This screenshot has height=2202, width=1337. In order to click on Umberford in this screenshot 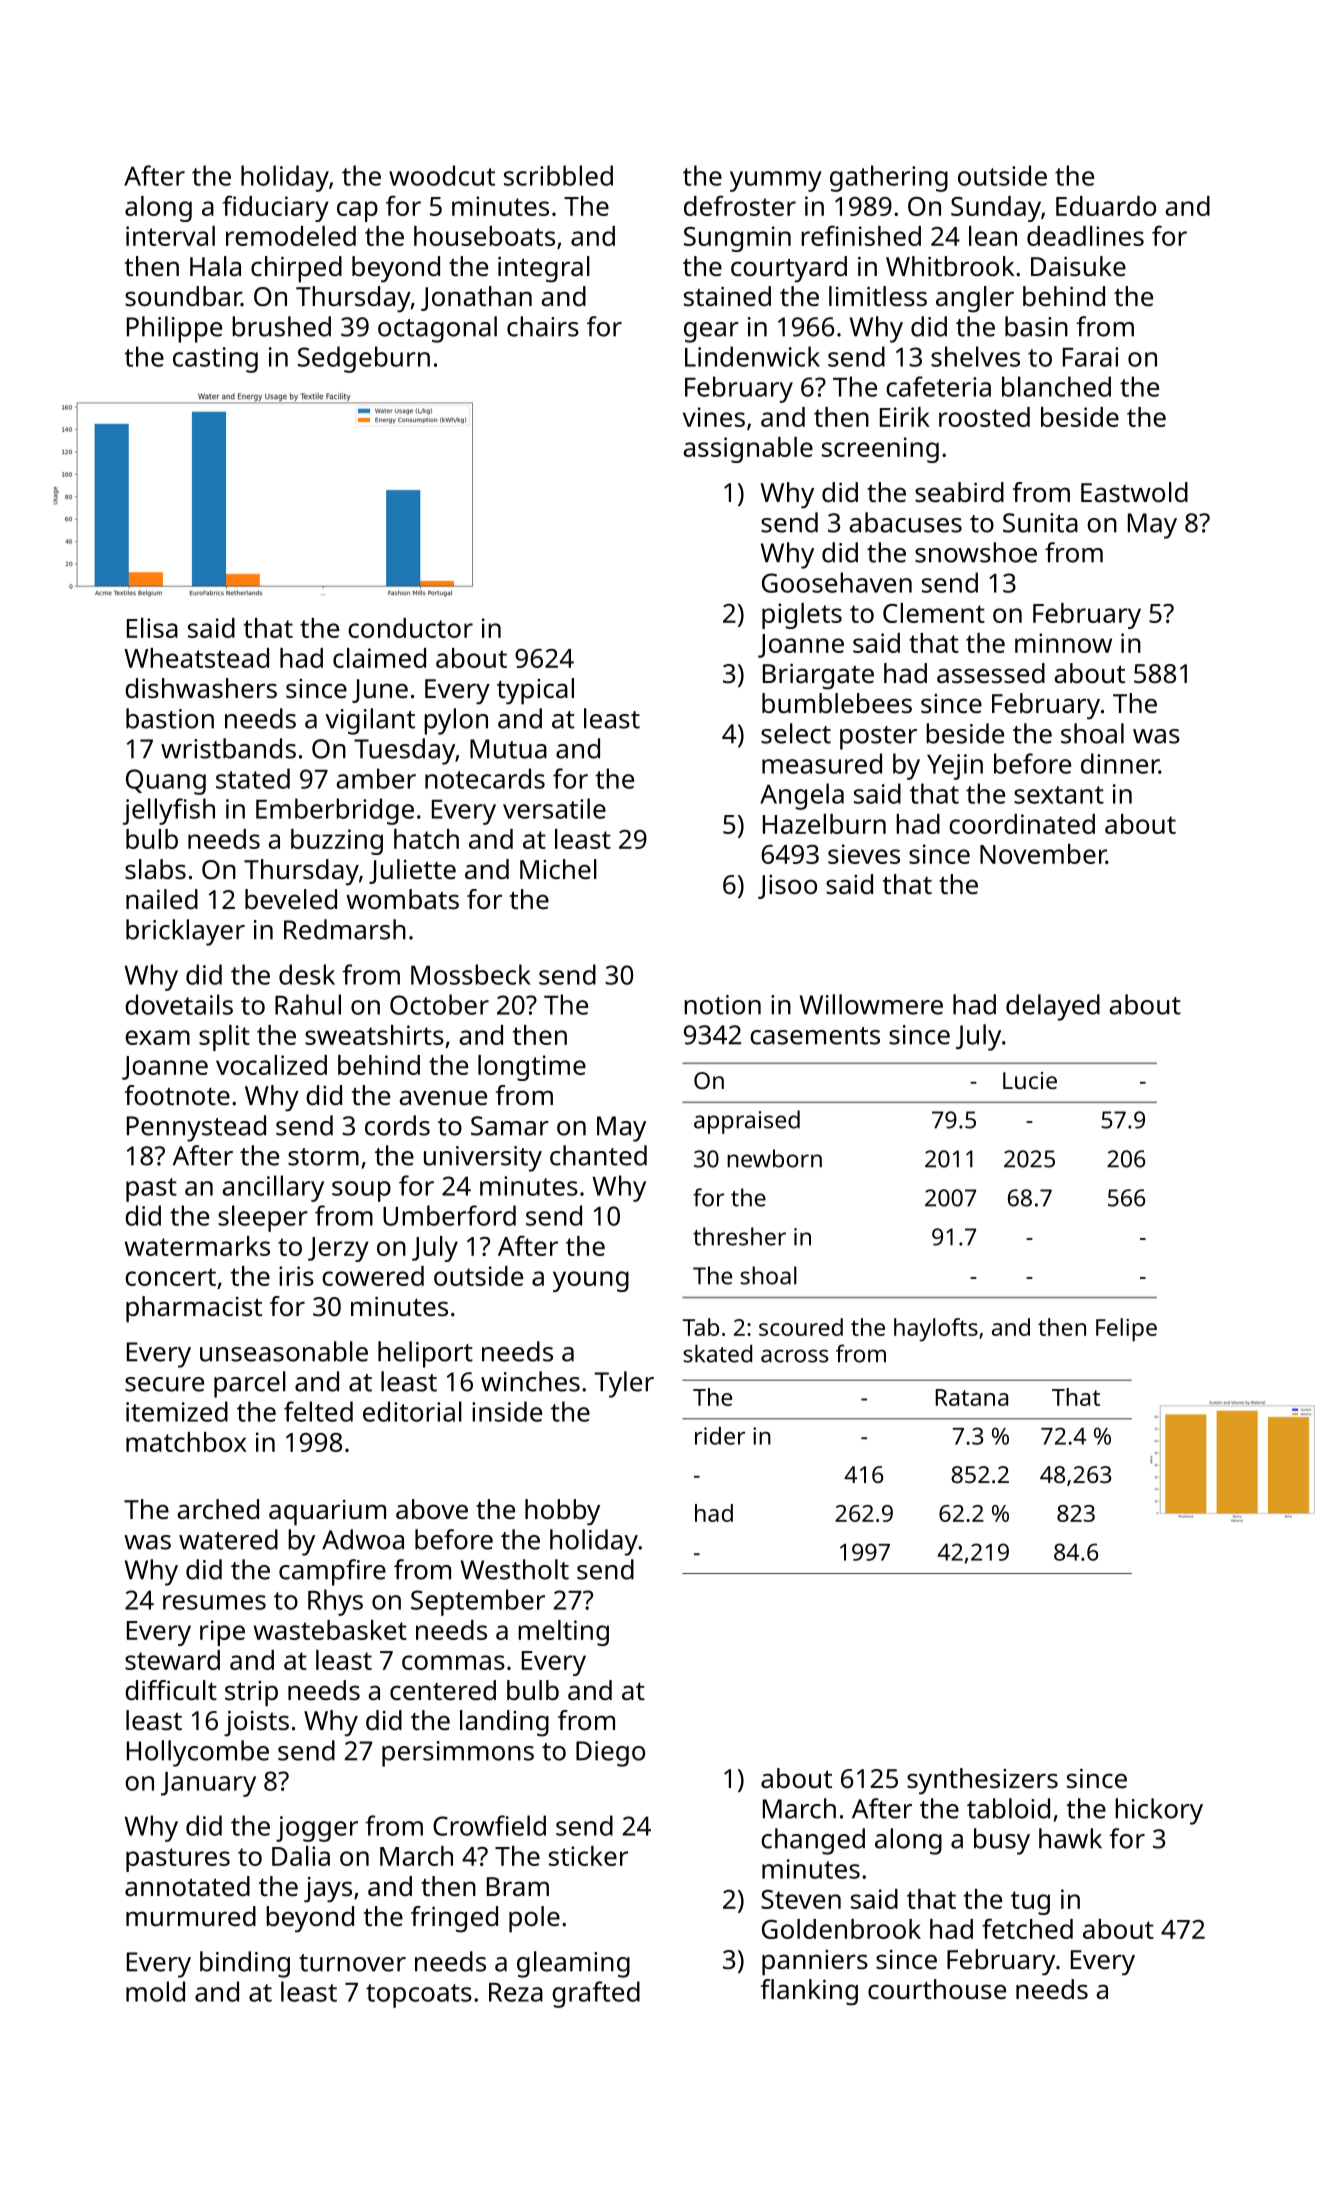, I will do `click(449, 1215)`.
